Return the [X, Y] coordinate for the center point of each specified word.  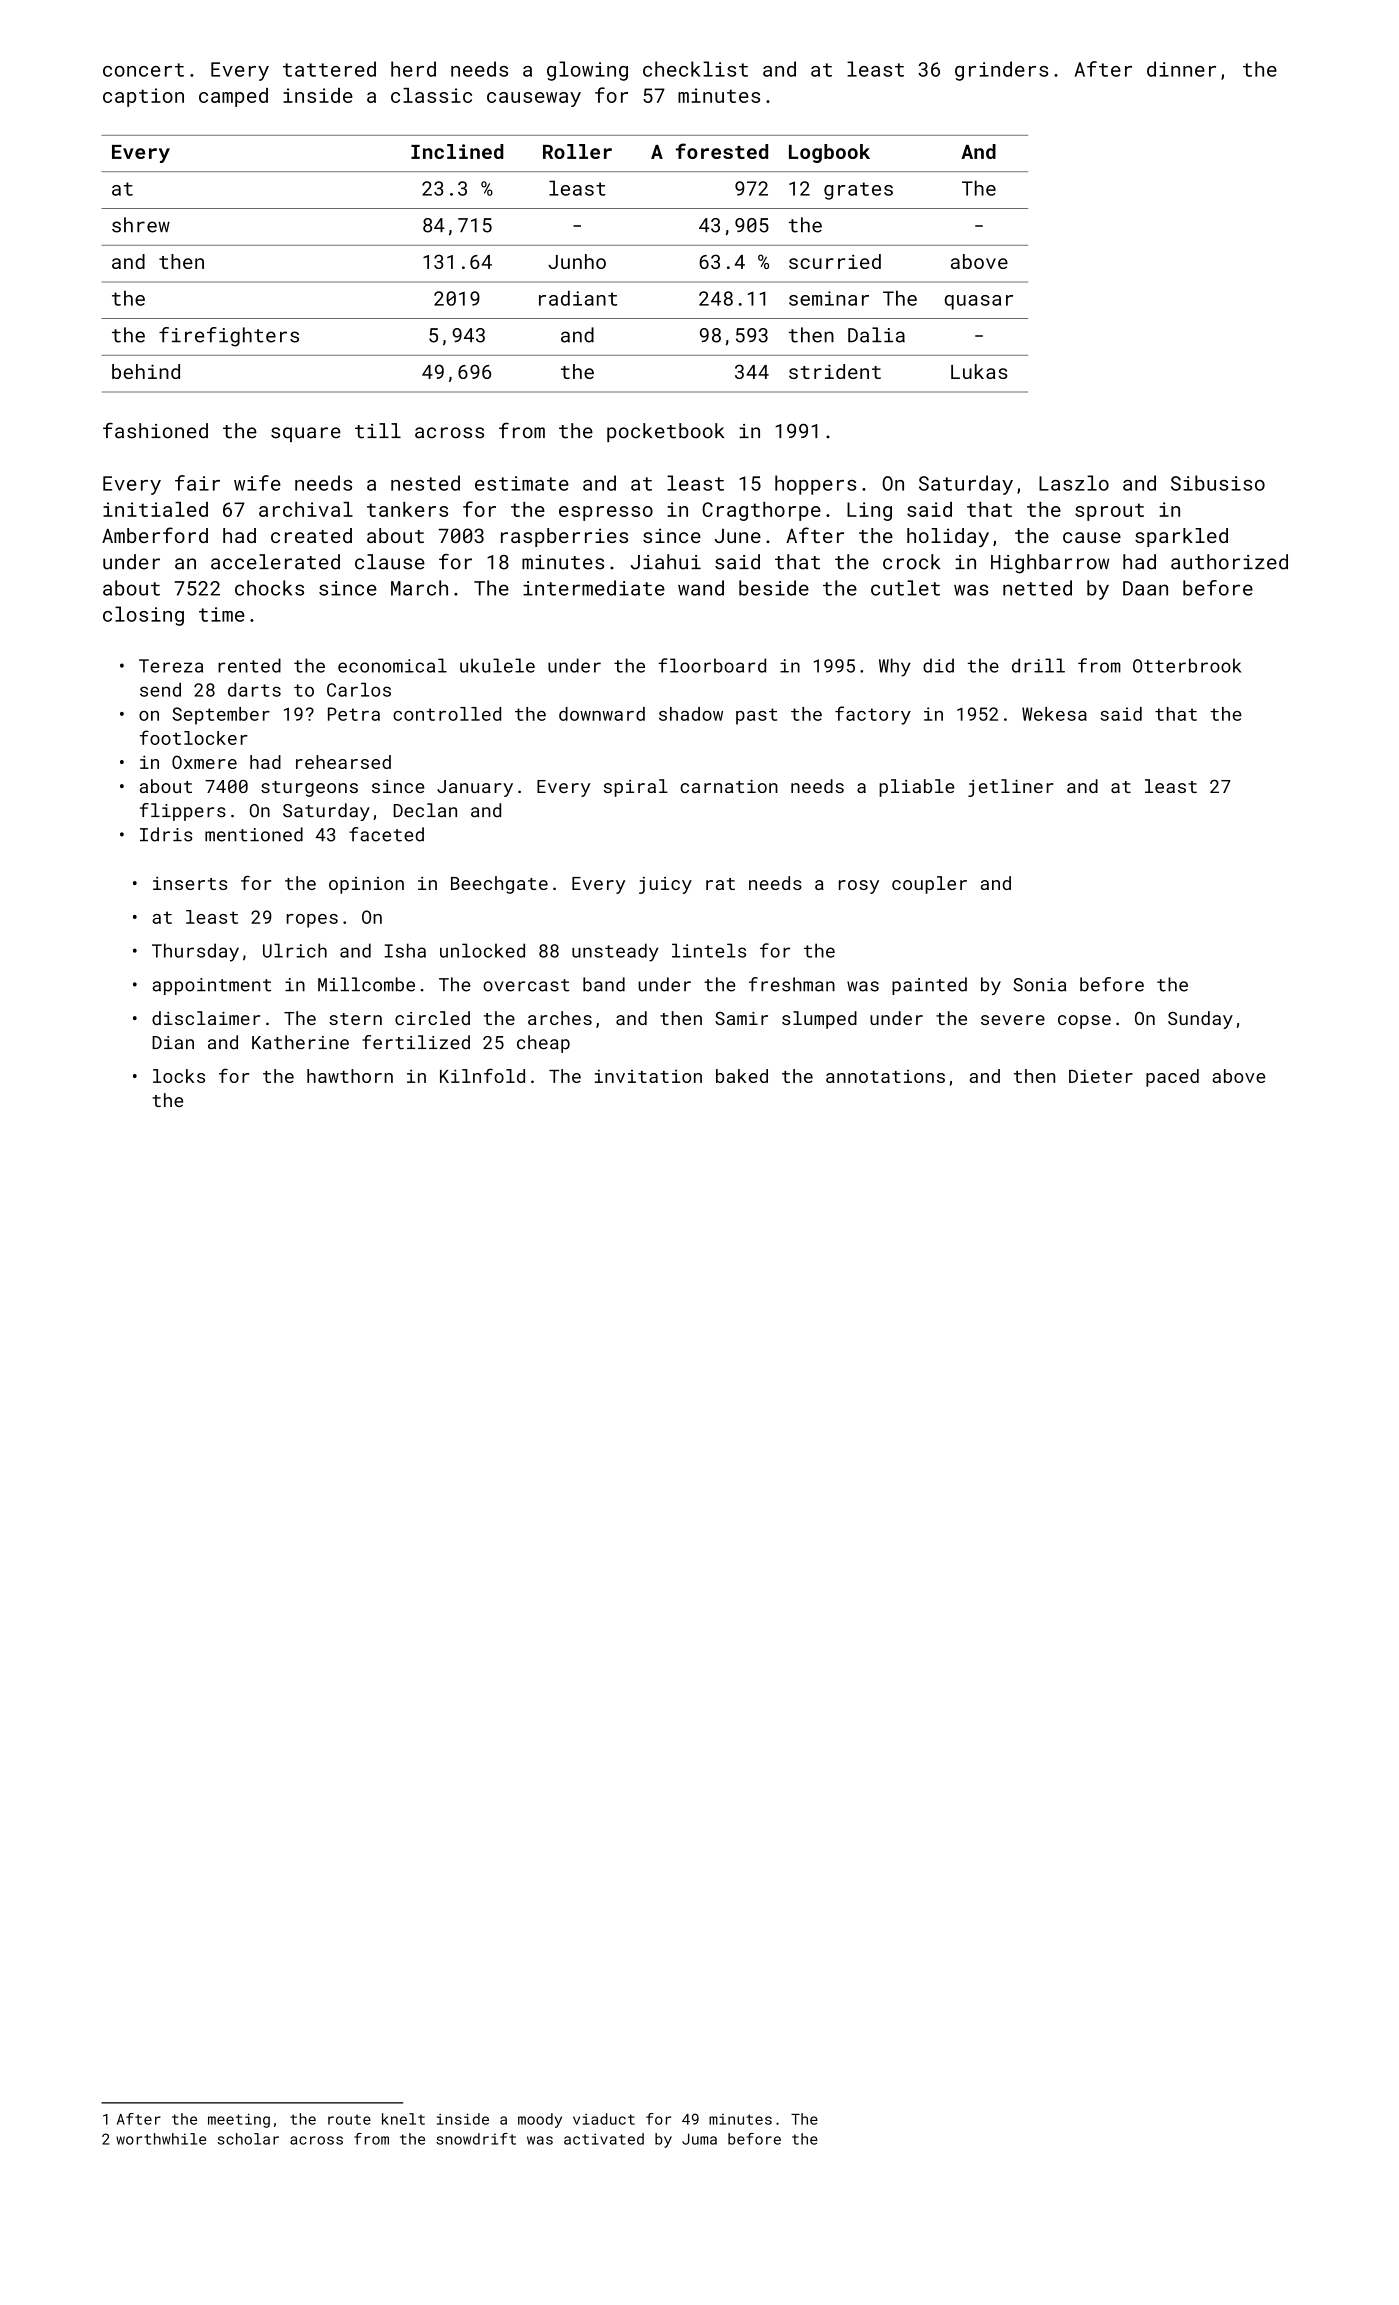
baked [742, 1076]
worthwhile [161, 2139]
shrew [141, 225]
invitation [648, 1076]
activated [604, 2139]
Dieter [1101, 1076]
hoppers [815, 485]
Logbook [829, 153]
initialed [155, 509]
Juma [699, 2139]
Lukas [979, 371]
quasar [979, 302]
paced [1172, 1078]
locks [179, 1076]
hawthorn [350, 1076]
